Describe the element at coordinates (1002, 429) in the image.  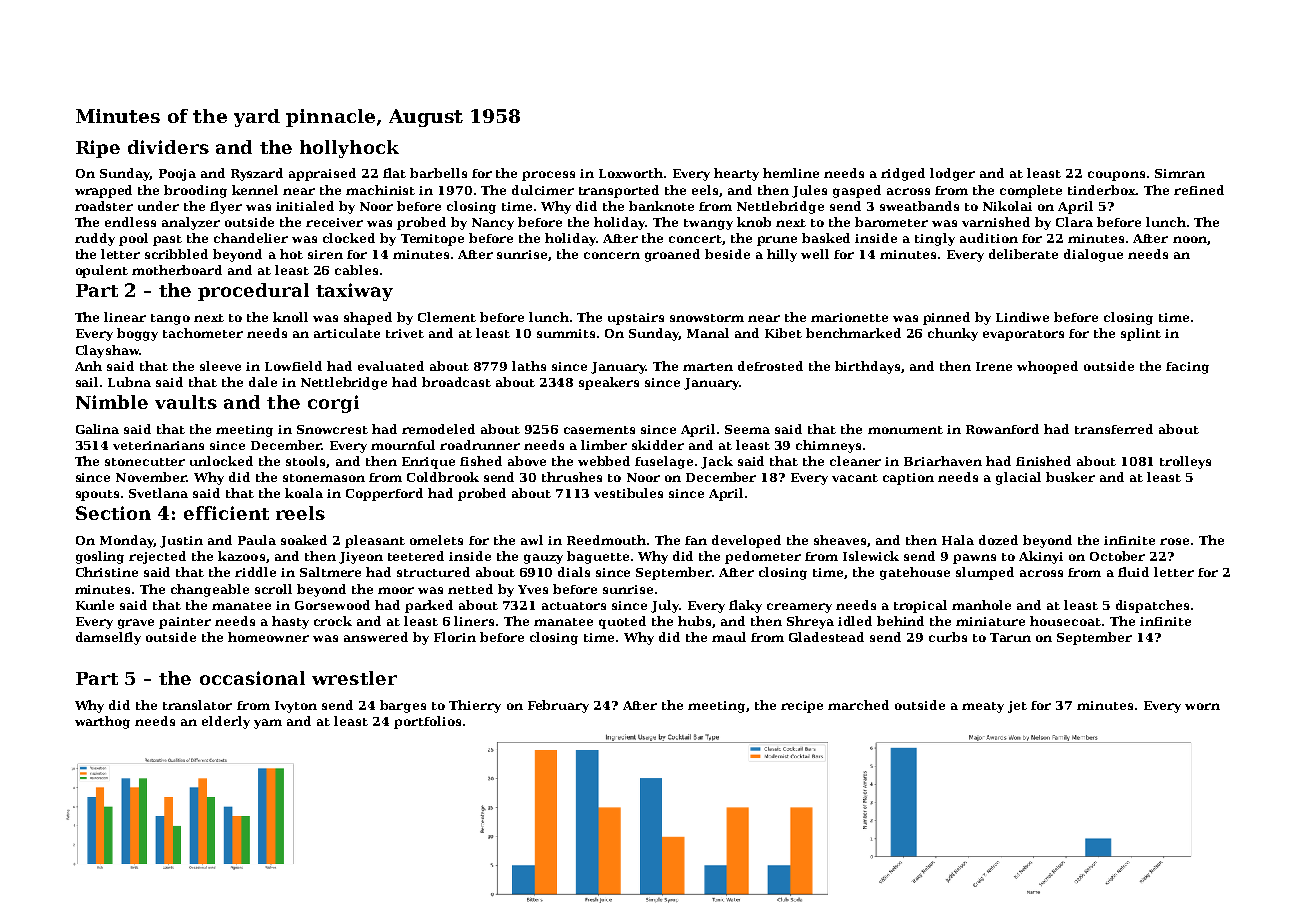
I see `Rowanford` at that location.
